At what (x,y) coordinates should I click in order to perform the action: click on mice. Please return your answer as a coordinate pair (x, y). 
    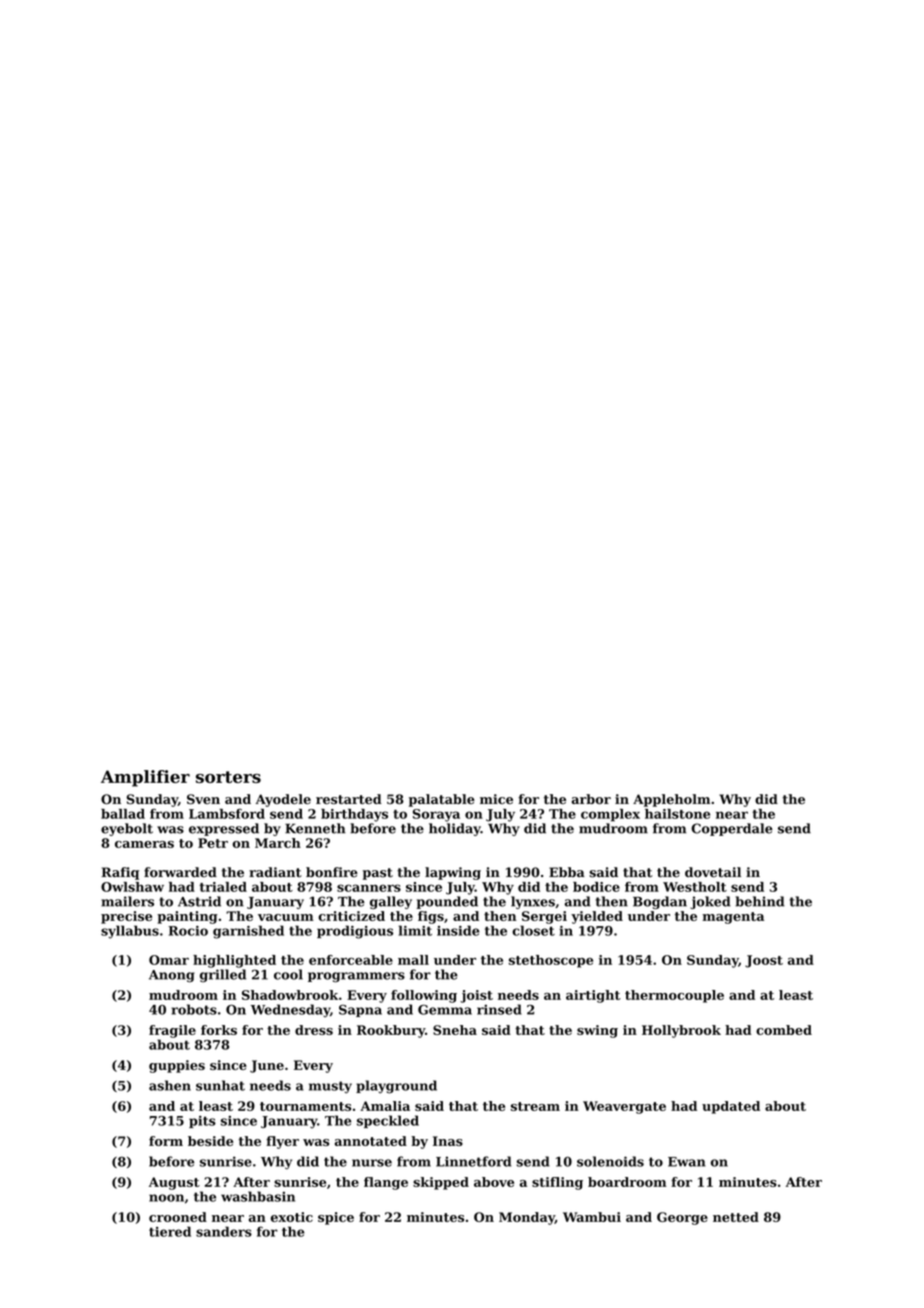
    Looking at the image, I should click on (496, 799).
